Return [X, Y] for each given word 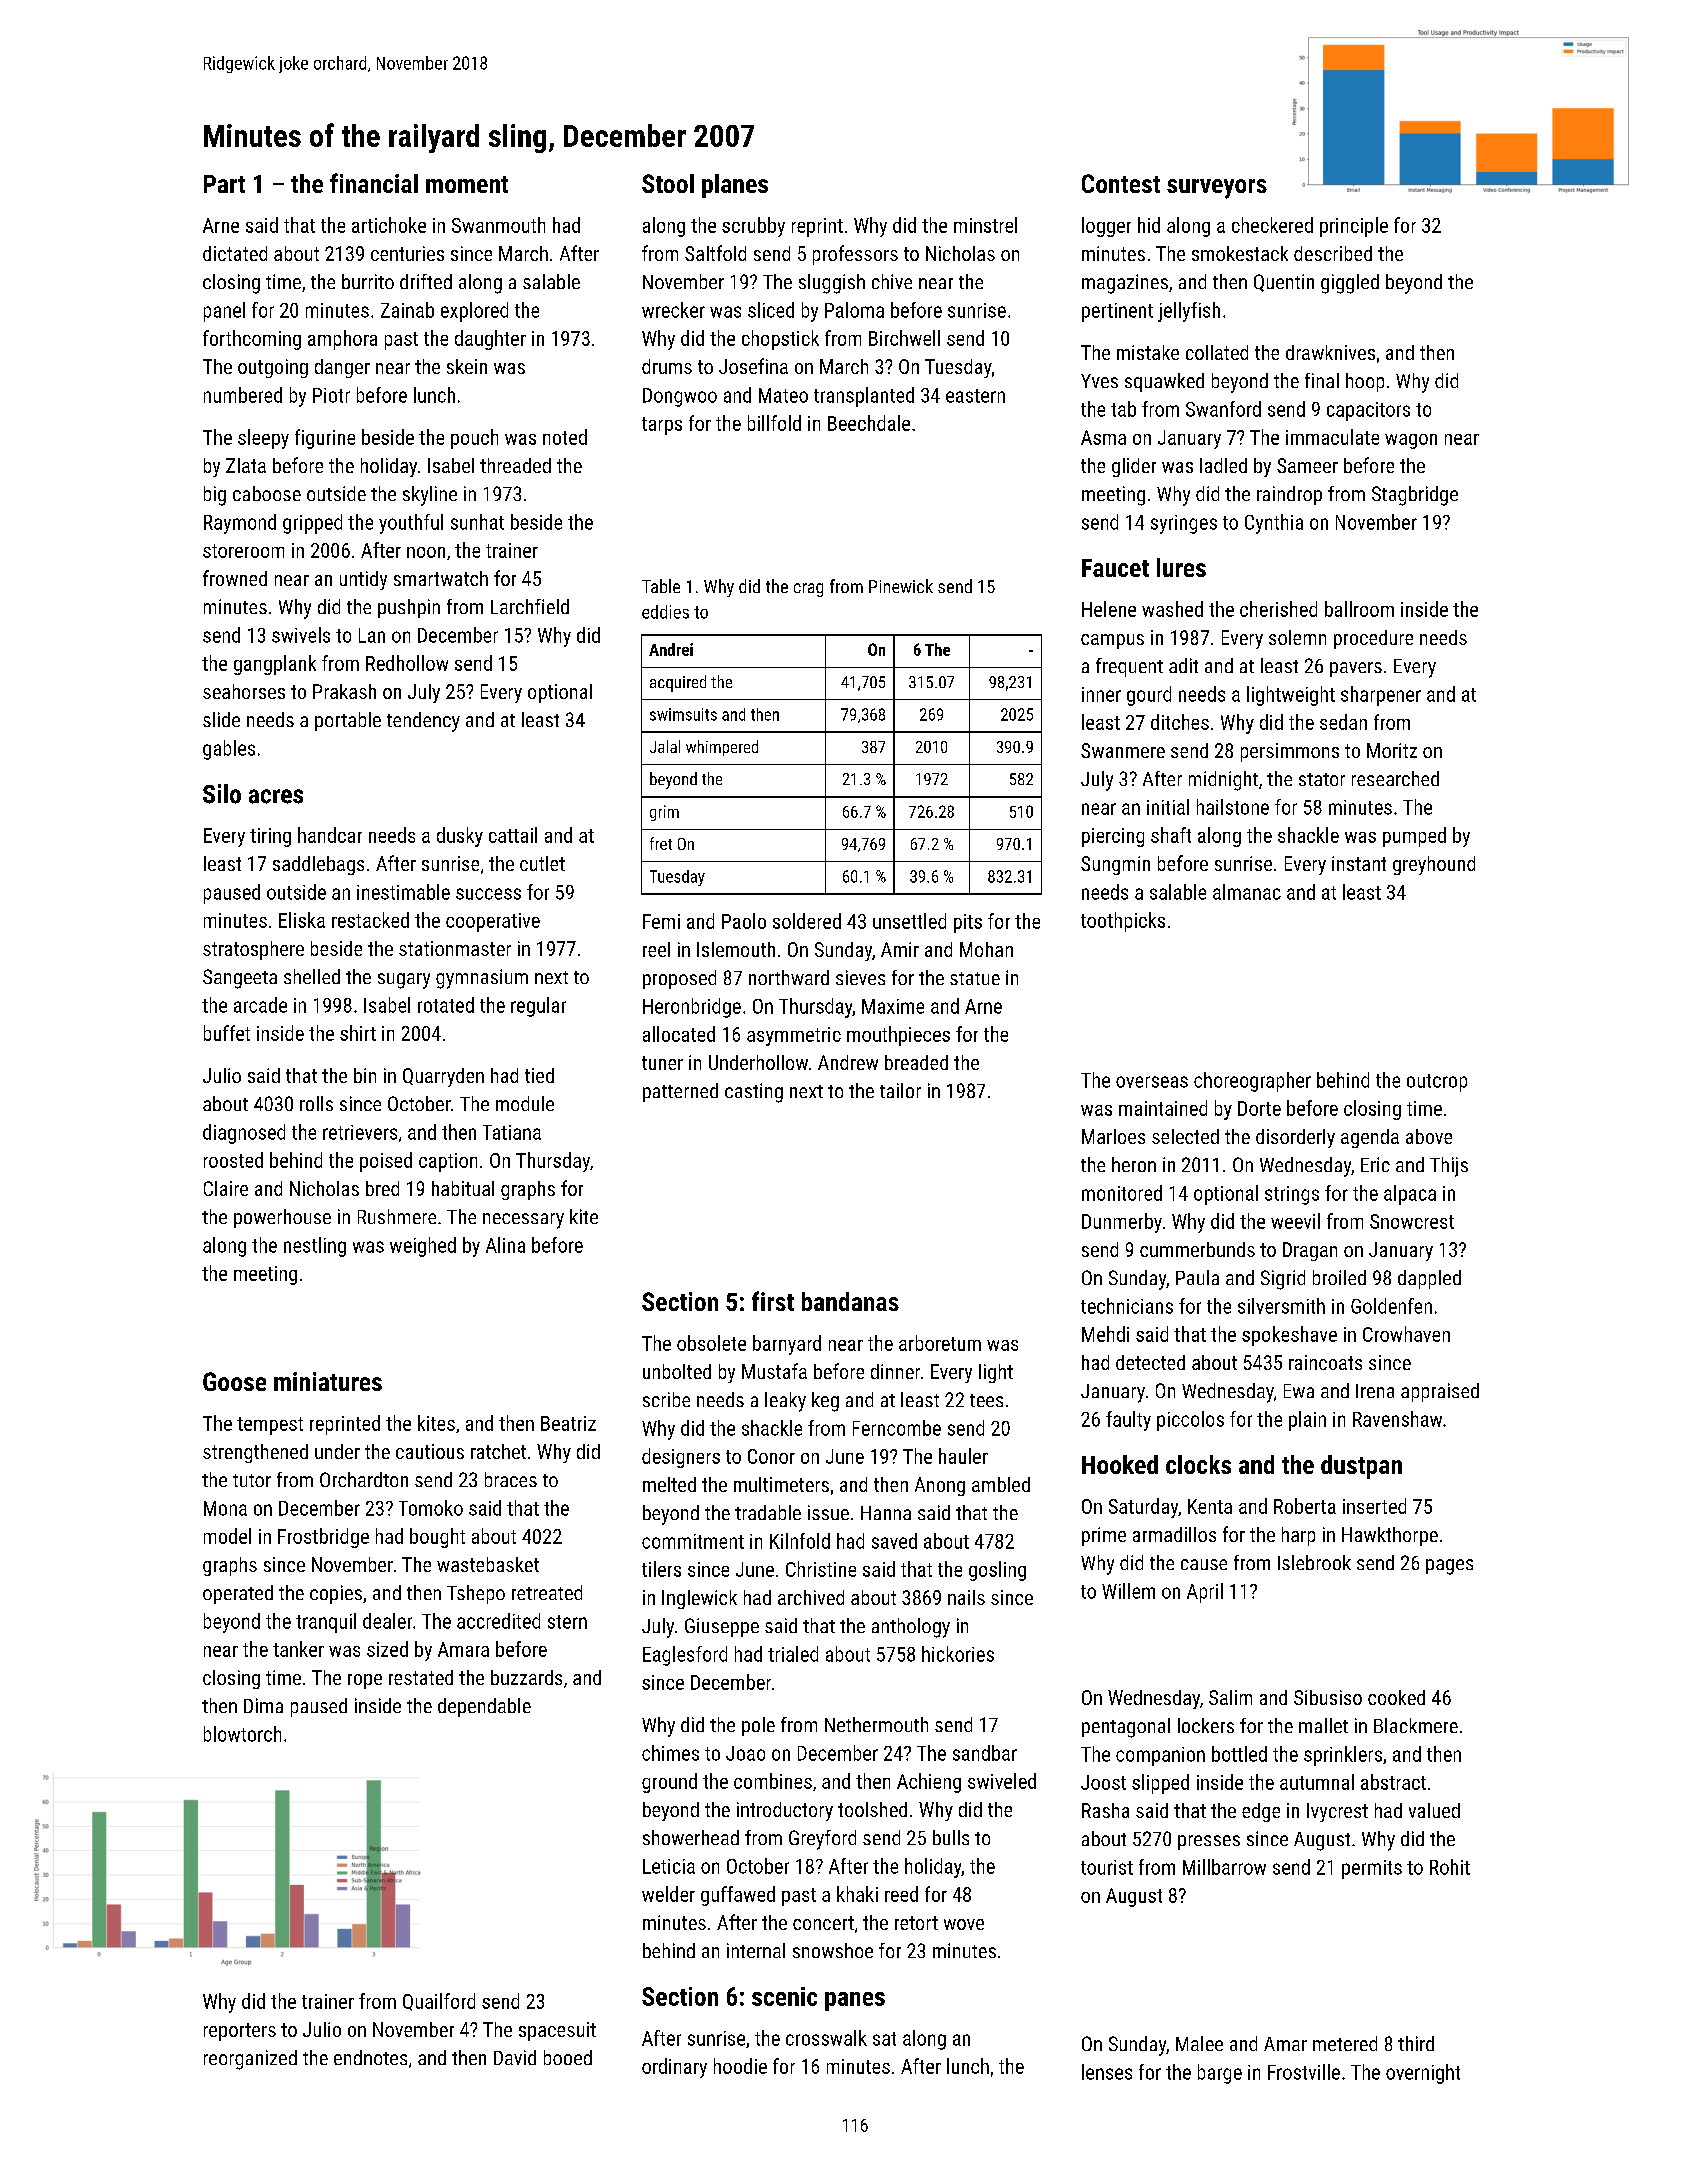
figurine [325, 439]
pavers [1356, 669]
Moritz [1392, 750]
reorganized [250, 2060]
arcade [260, 1005]
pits [968, 923]
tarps [662, 426]
